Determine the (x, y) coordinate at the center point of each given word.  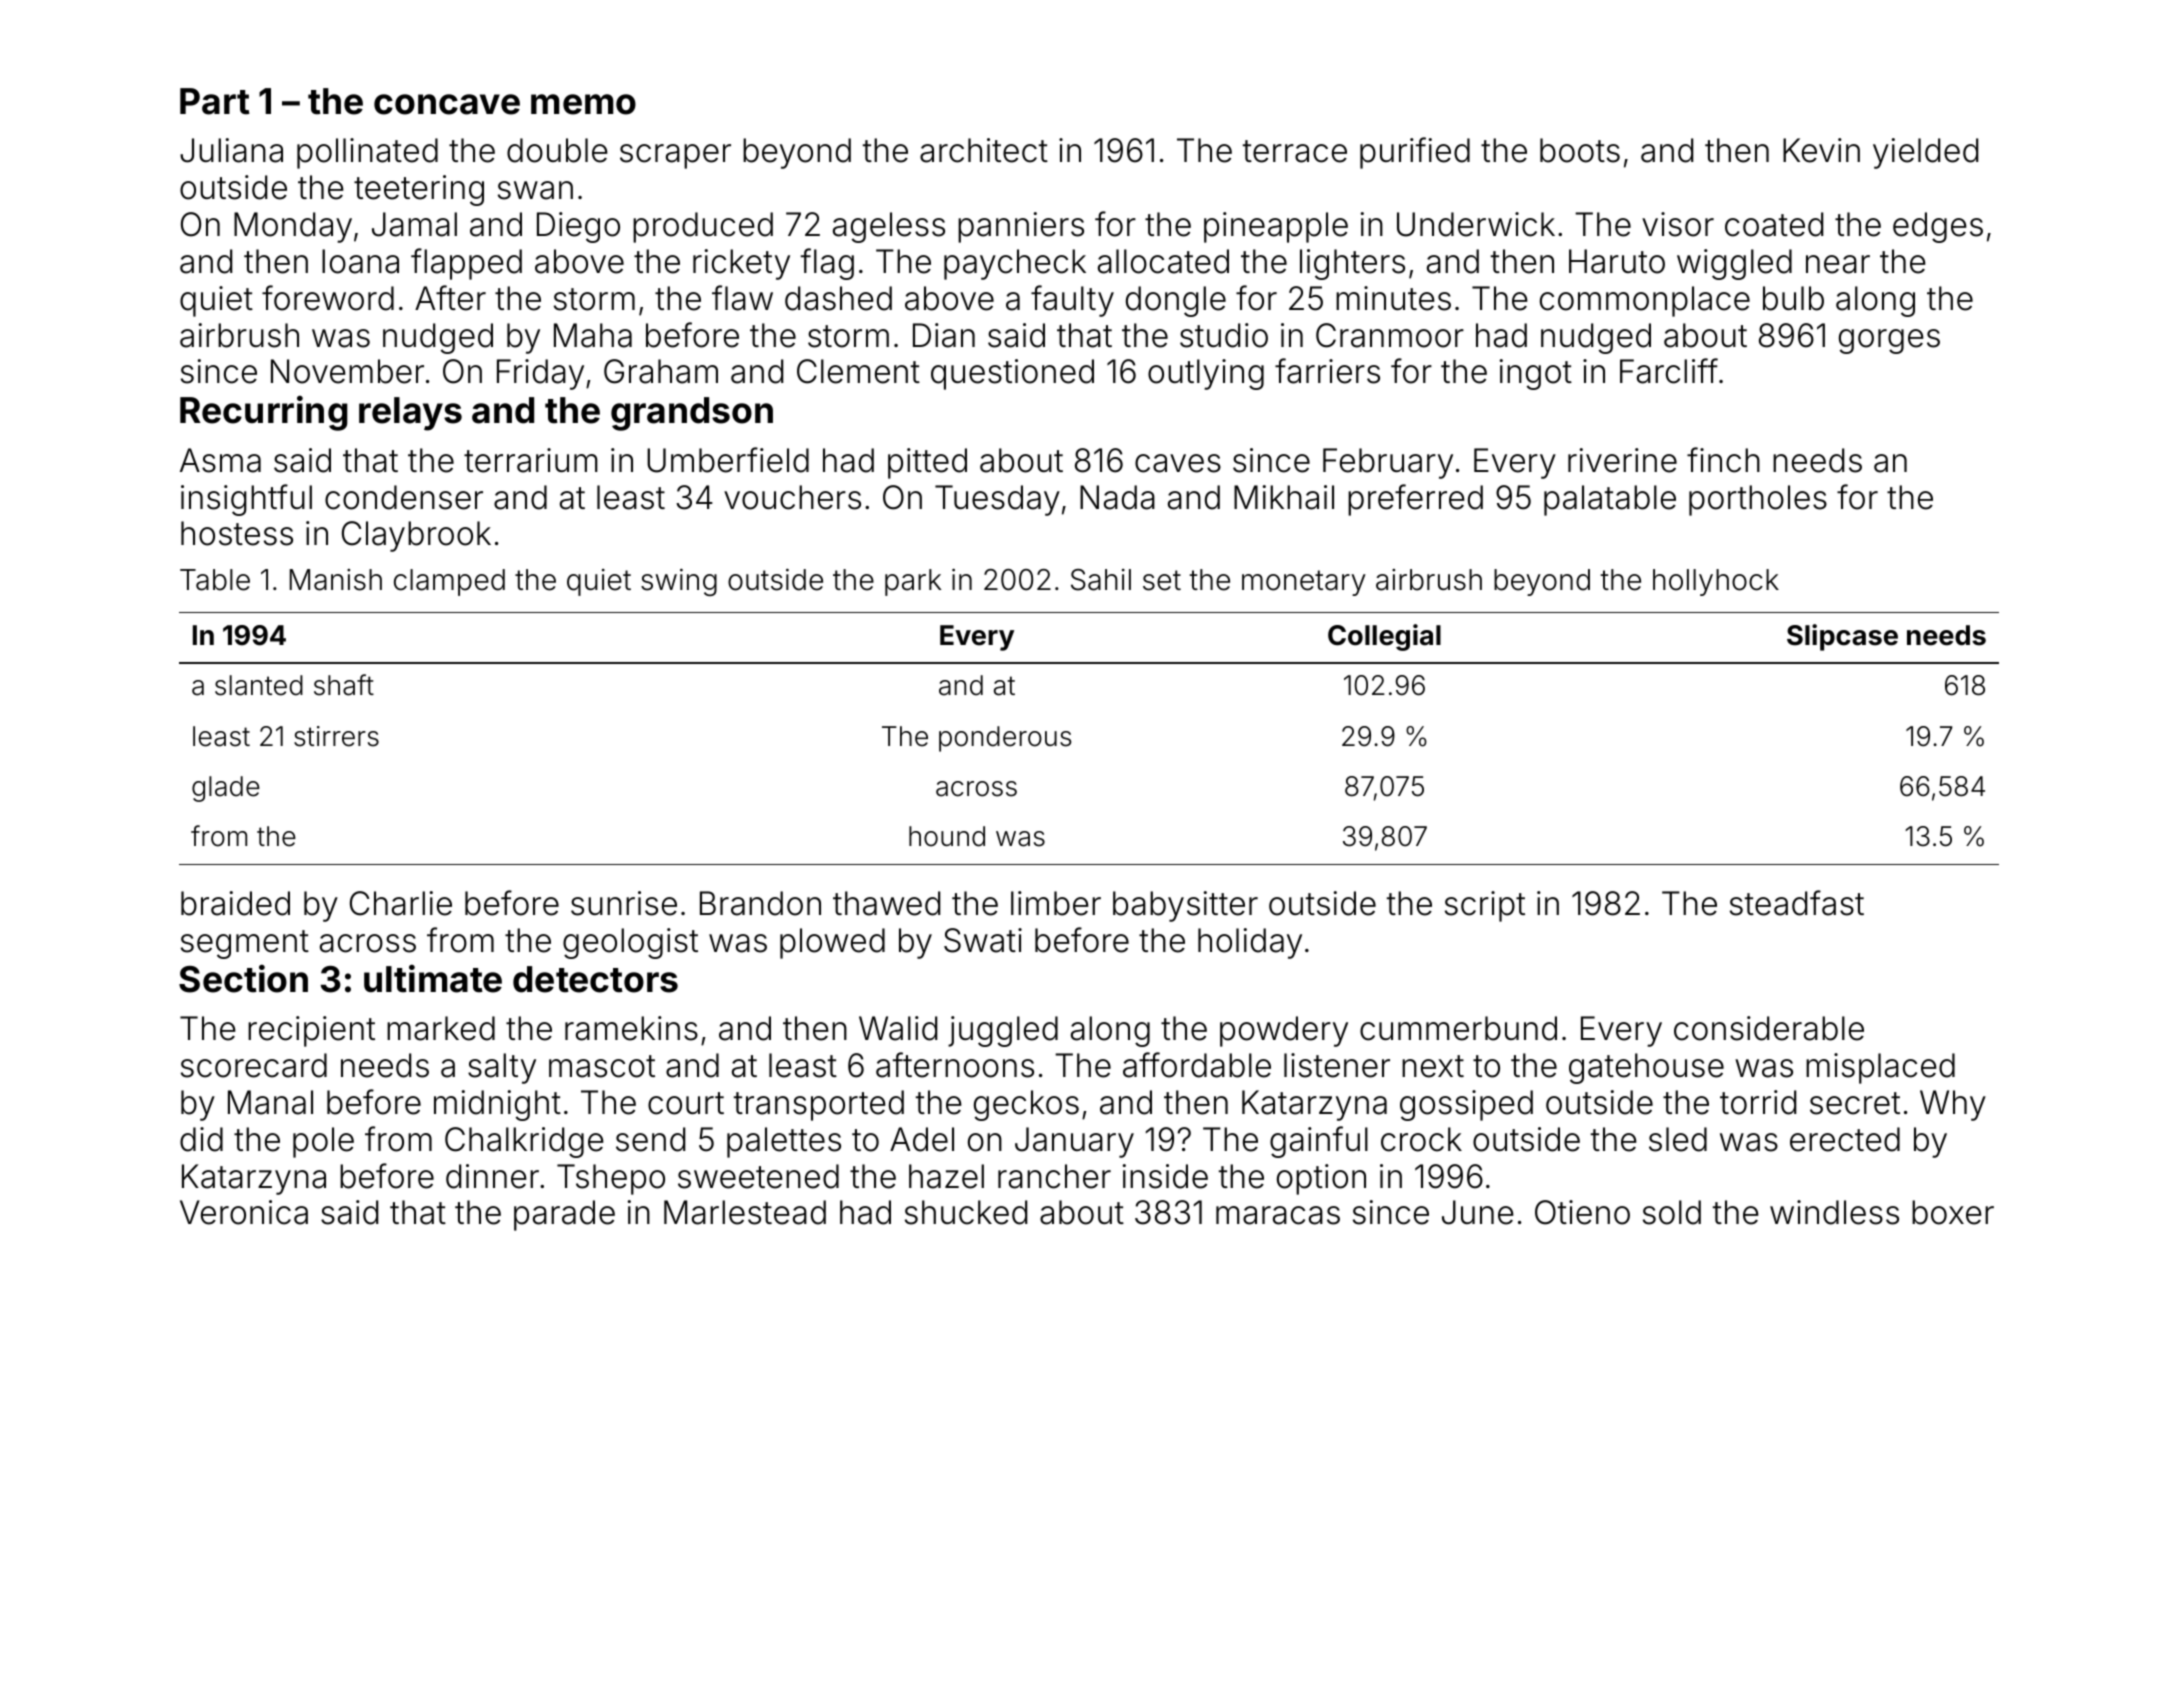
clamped (449, 582)
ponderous (1005, 739)
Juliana (231, 150)
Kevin (1821, 150)
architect (984, 150)
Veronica (244, 1212)
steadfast (1797, 903)
